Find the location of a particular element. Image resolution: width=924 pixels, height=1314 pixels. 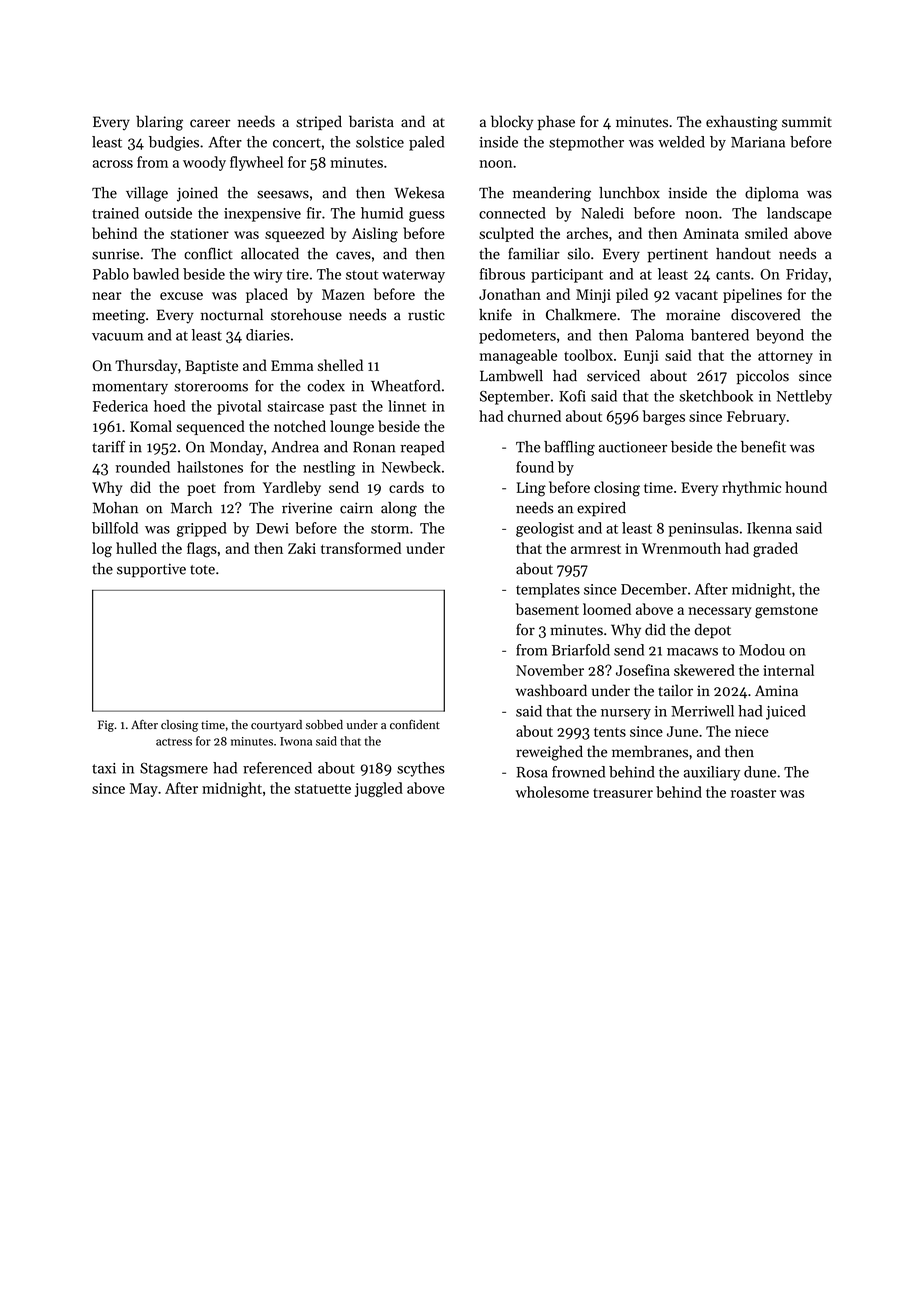

Wekesa is located at coordinates (419, 193).
